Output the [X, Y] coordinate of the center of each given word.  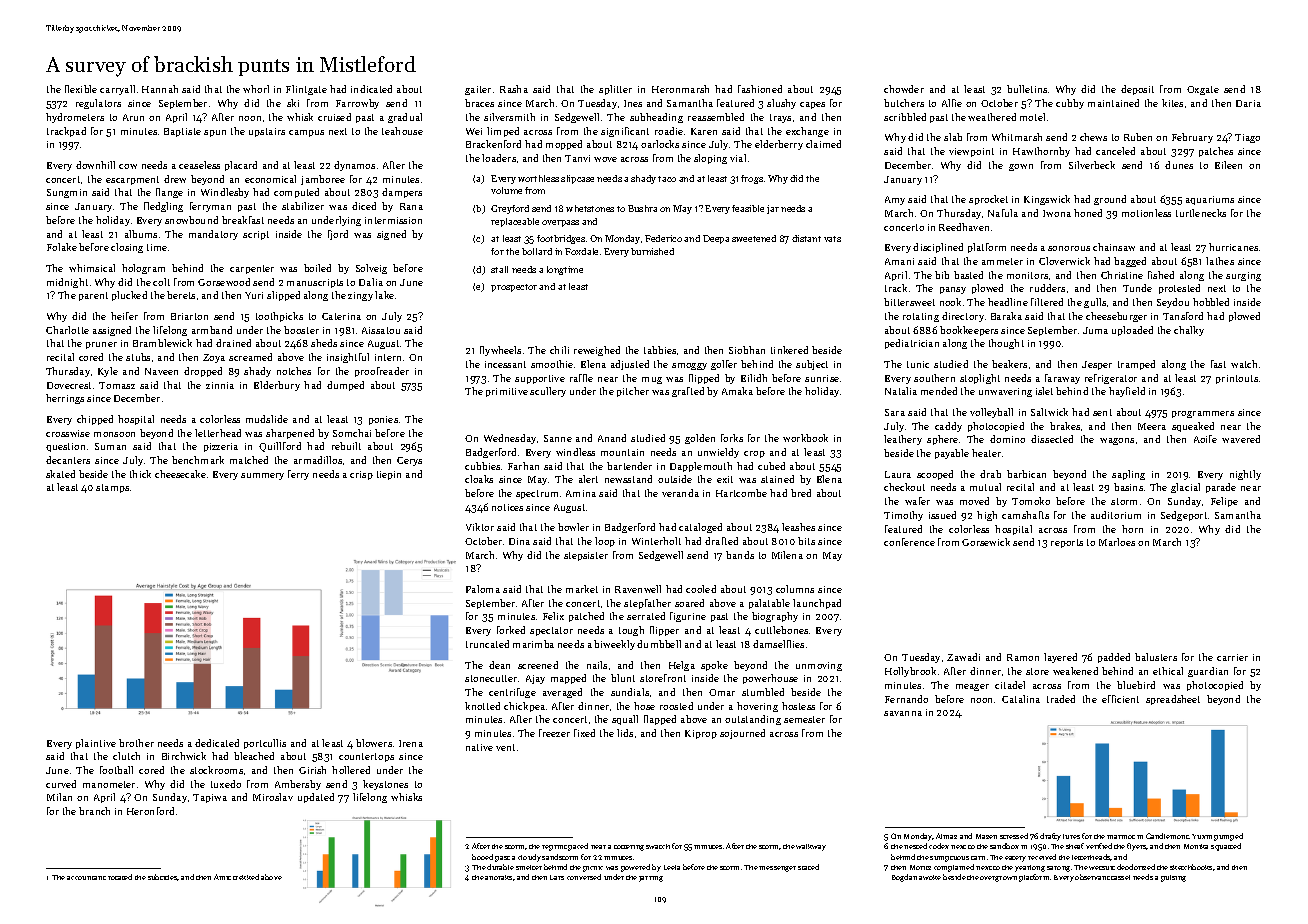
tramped [1136, 365]
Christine [1122, 275]
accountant [86, 878]
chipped [95, 420]
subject [812, 365]
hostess [798, 706]
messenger [777, 869]
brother [136, 743]
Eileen [1228, 165]
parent [93, 296]
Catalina [1021, 699]
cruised [334, 117]
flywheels [500, 351]
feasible [748, 208]
